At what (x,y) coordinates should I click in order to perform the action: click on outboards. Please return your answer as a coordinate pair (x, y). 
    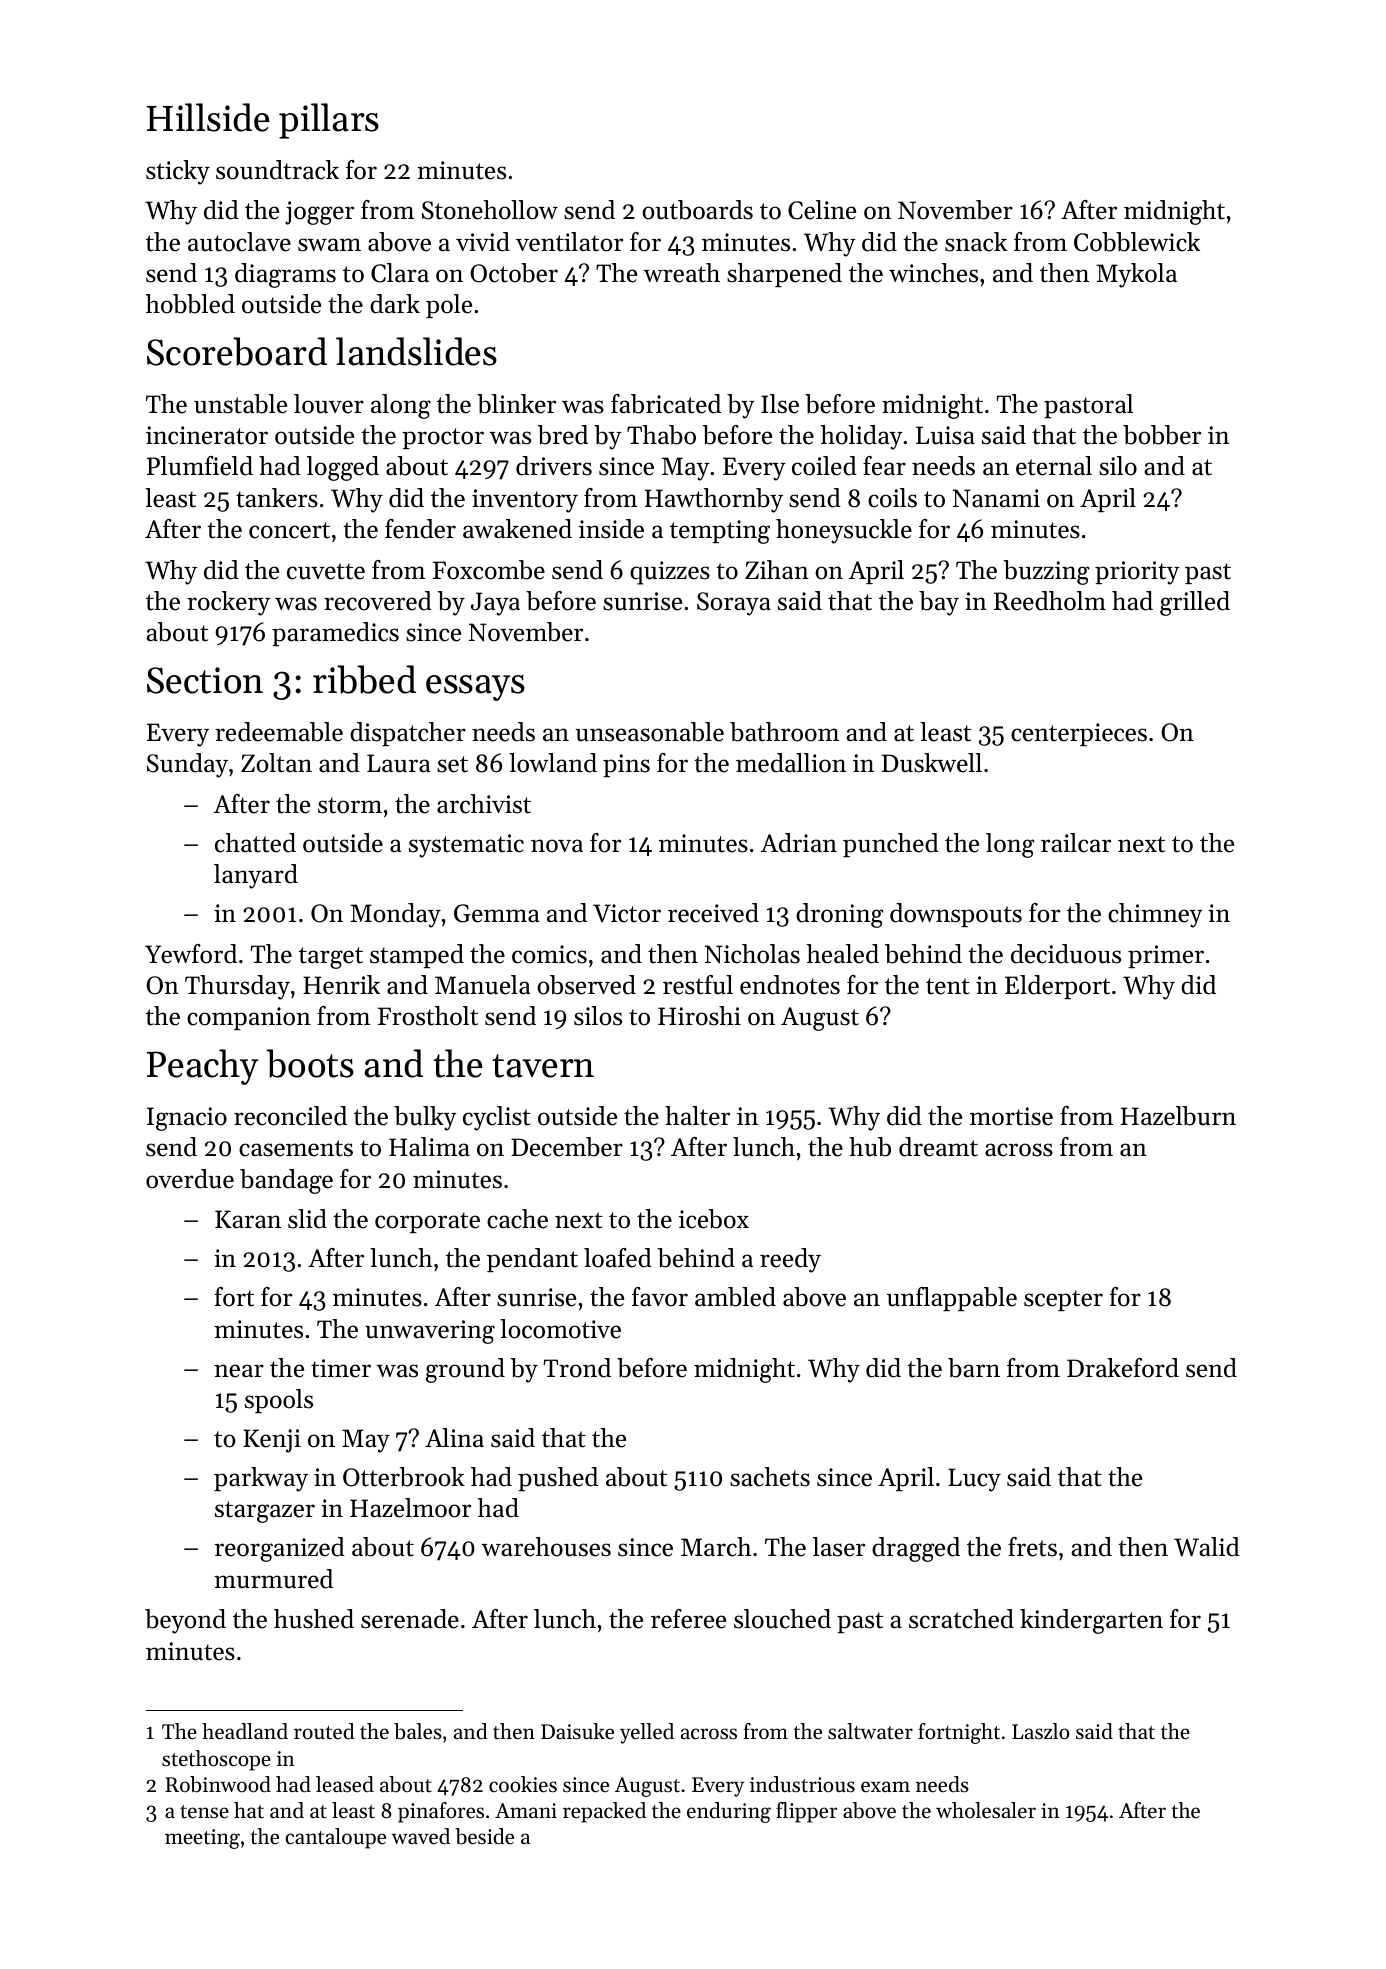
    Looking at the image, I should click on (697, 210).
